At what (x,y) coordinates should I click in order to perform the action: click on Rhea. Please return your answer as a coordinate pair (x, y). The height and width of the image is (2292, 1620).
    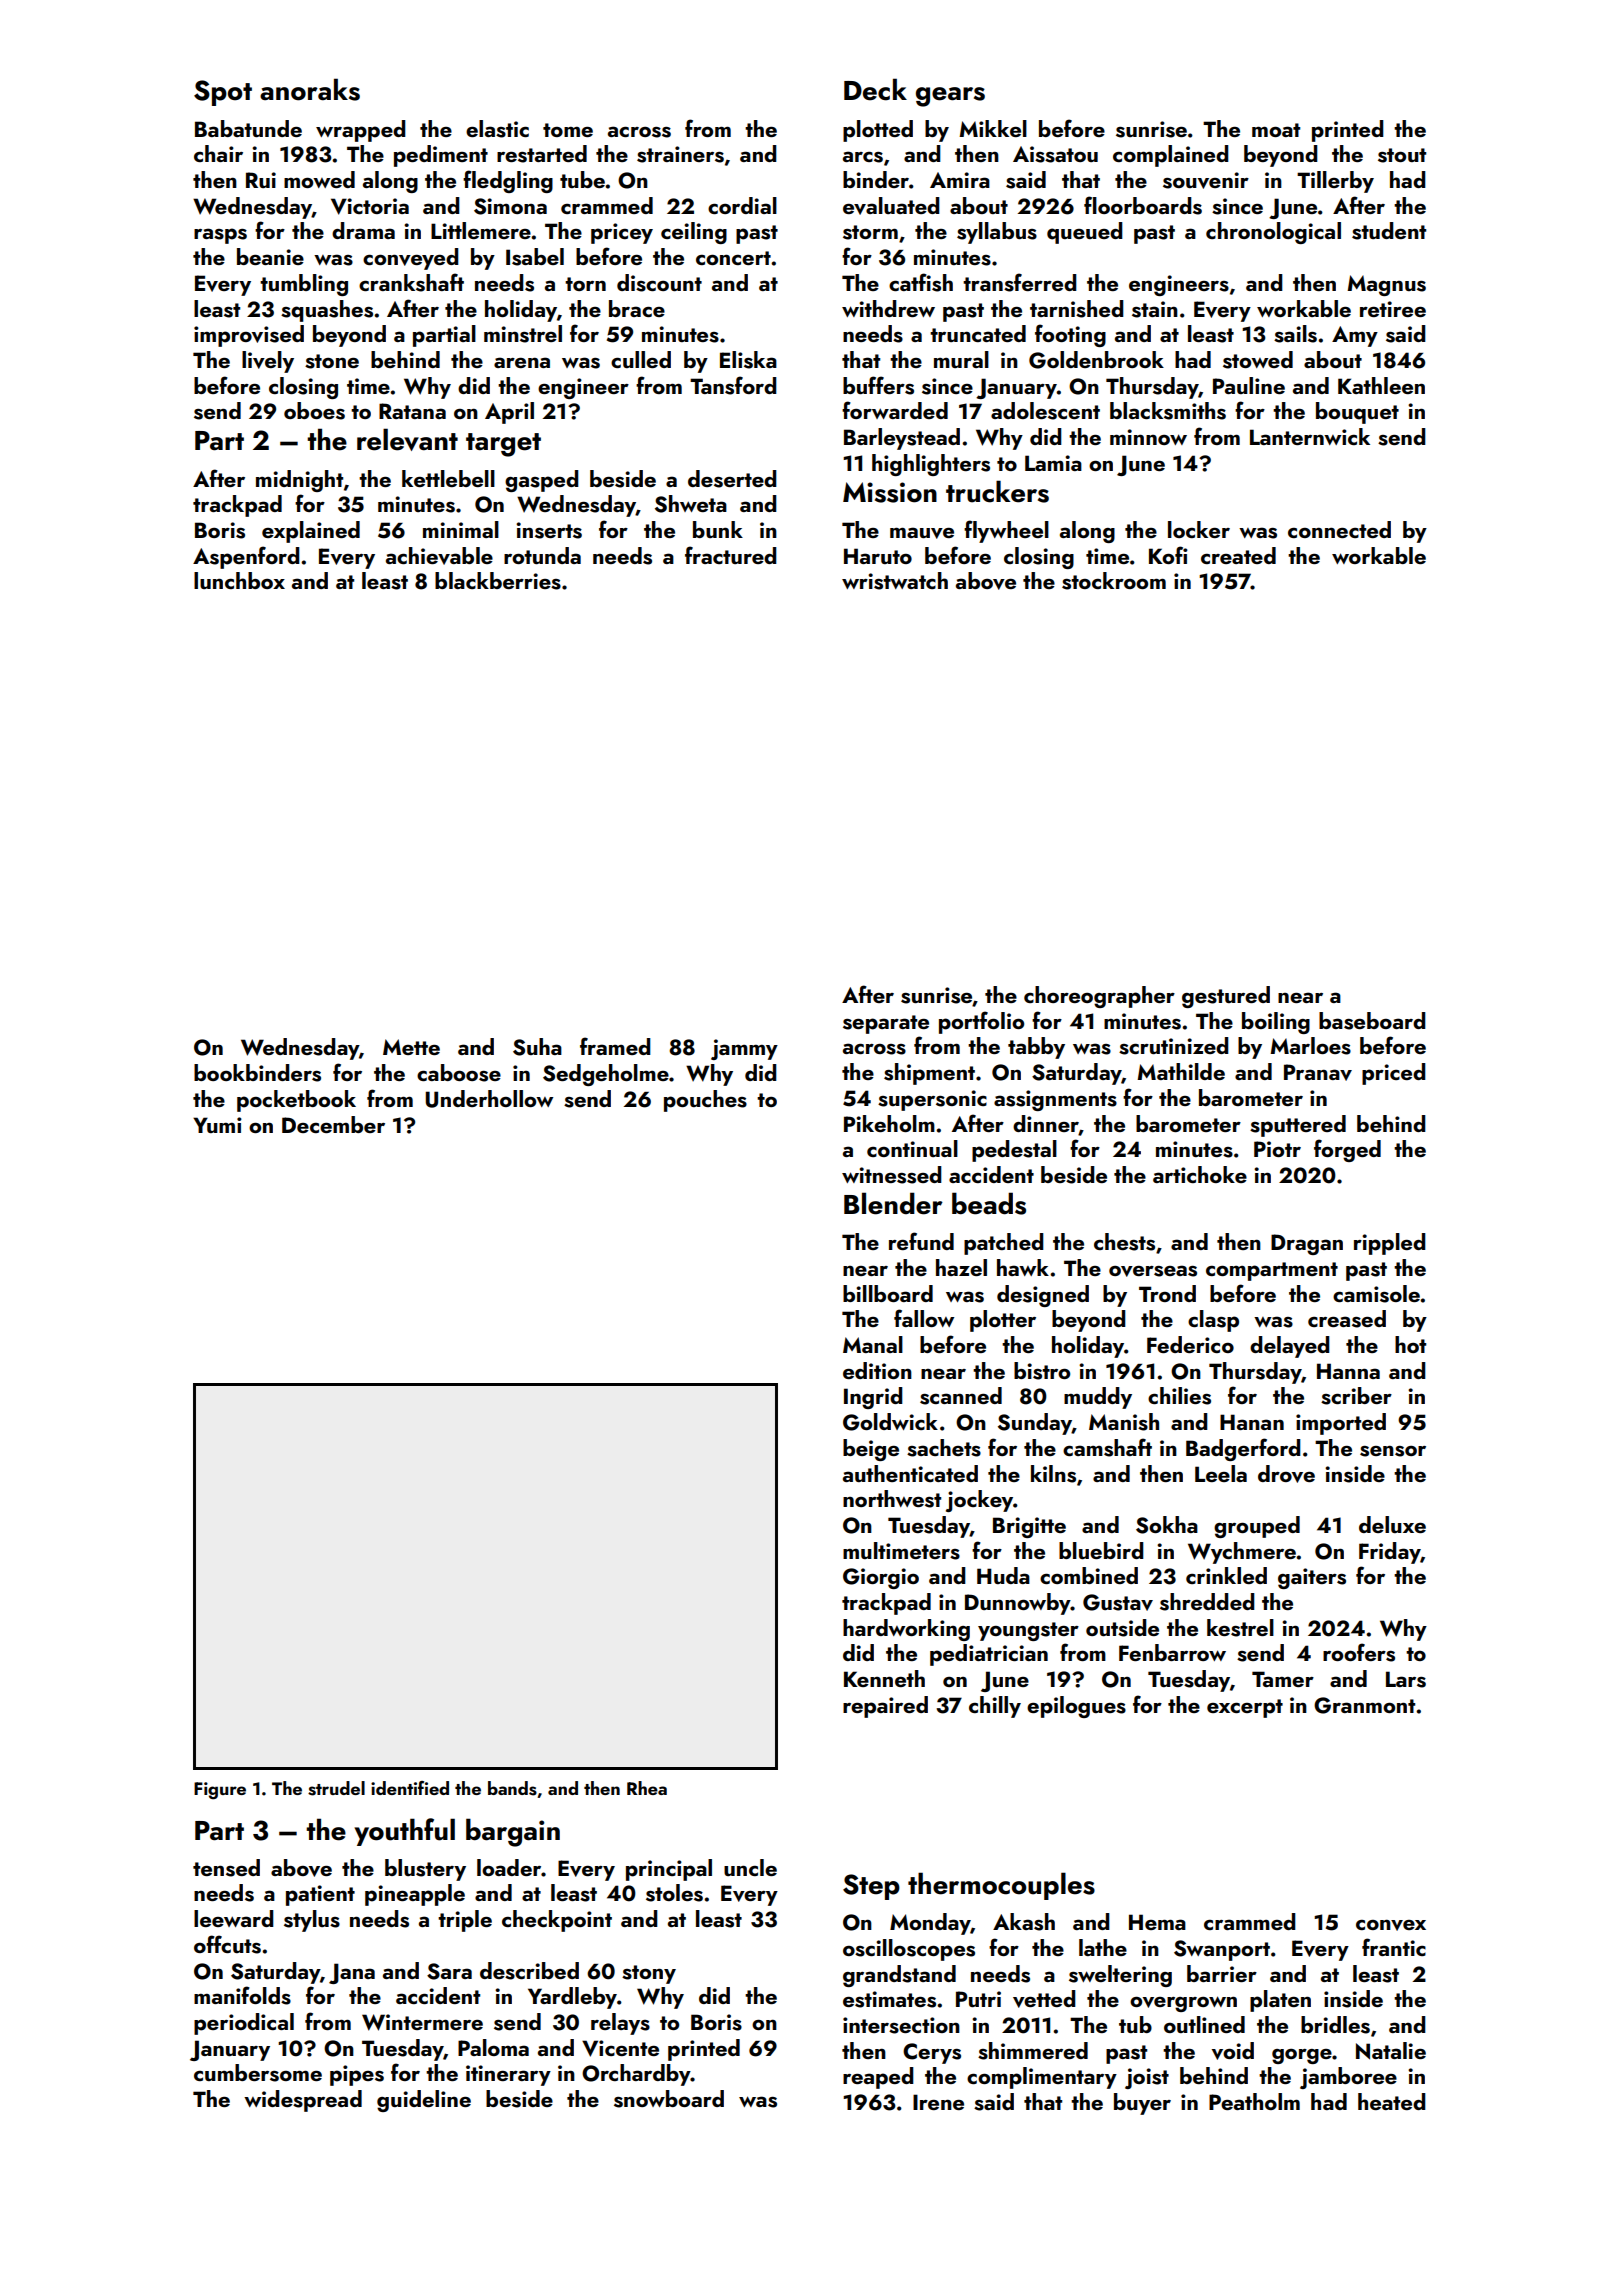
    Looking at the image, I should click on (647, 1788).
